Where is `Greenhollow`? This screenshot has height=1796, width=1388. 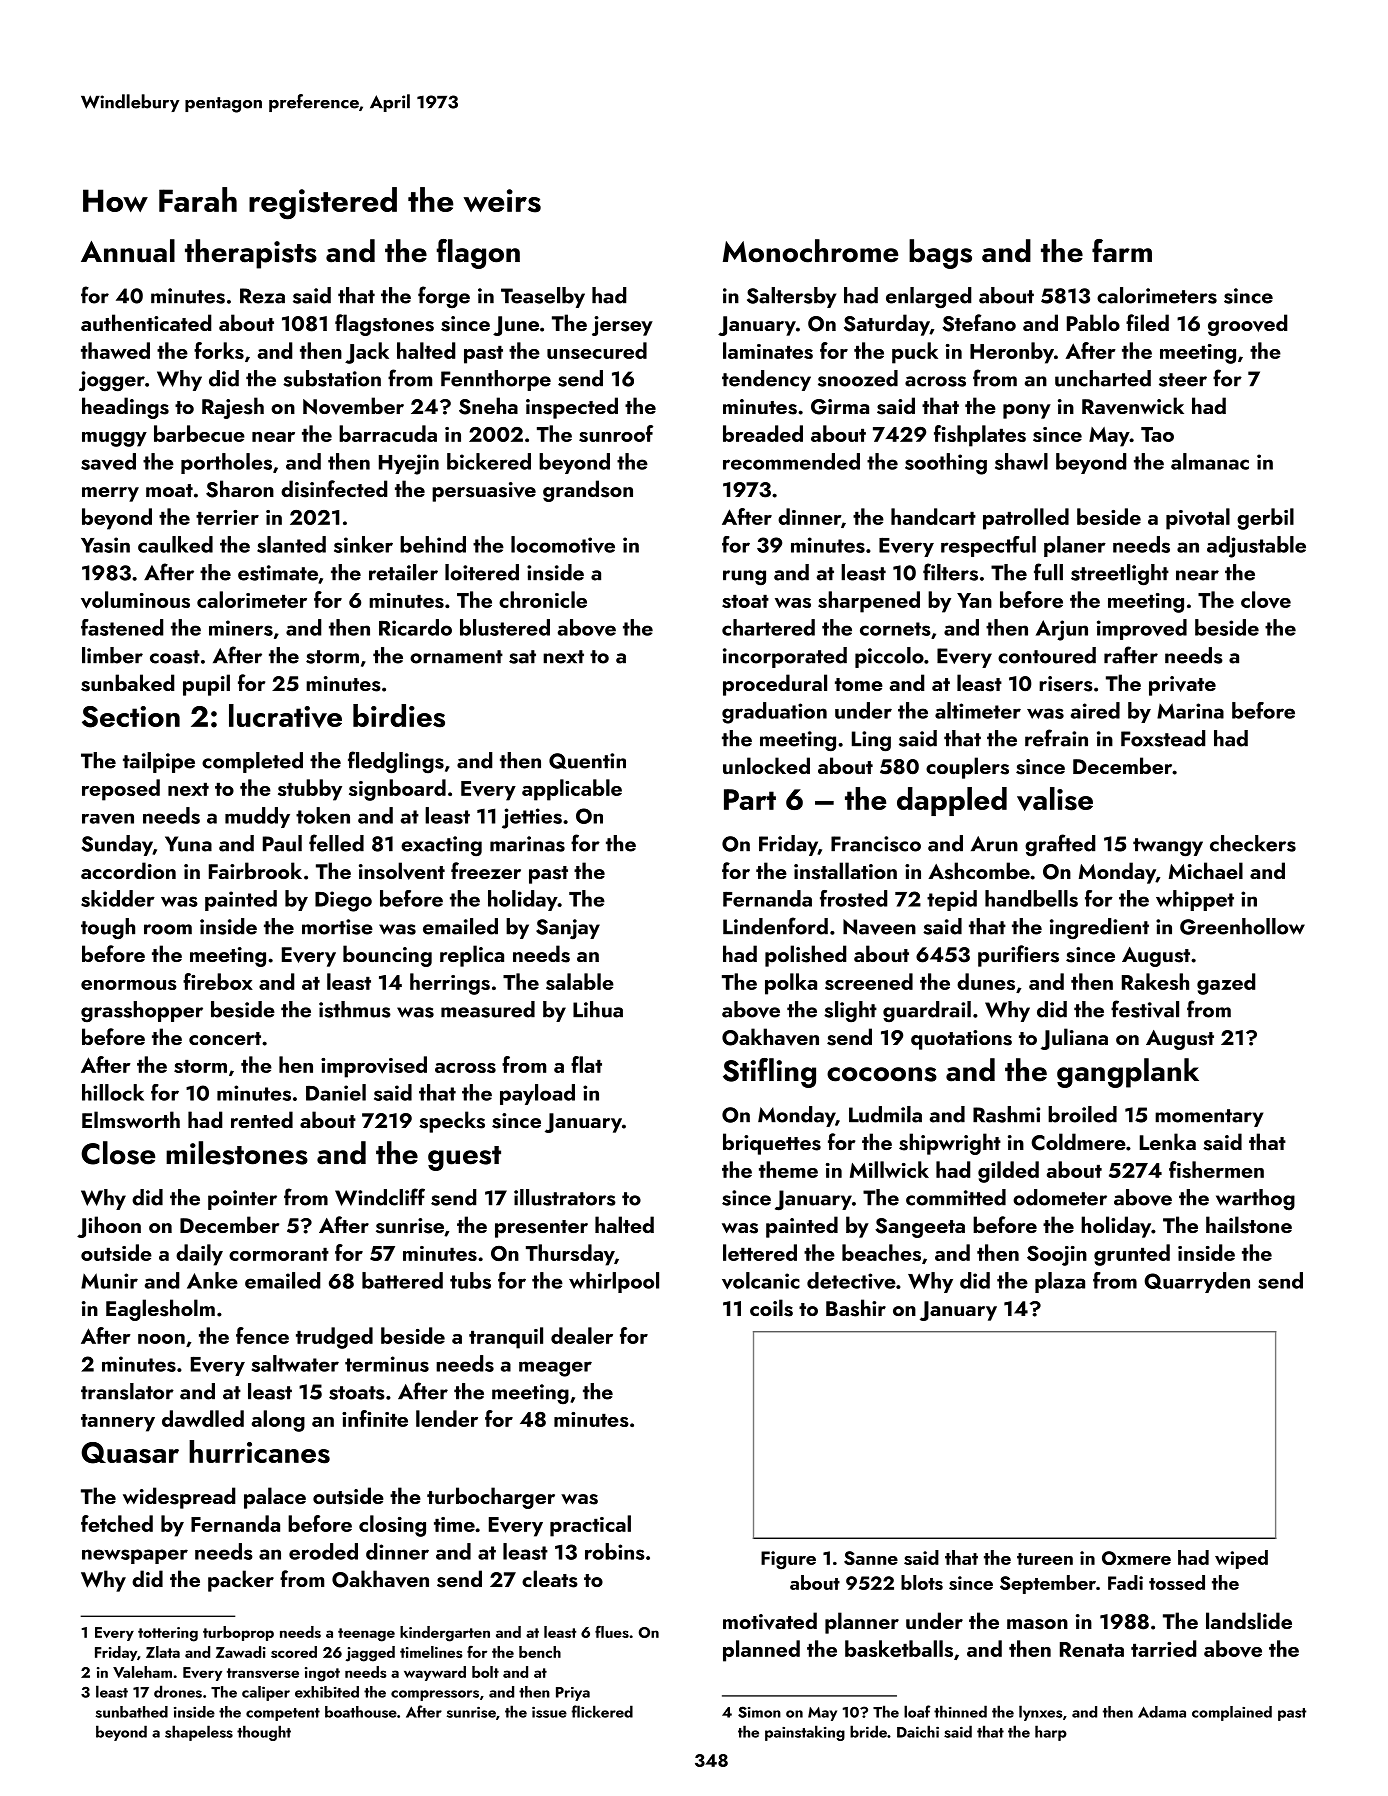
Greenhollow is located at coordinates (1242, 926).
